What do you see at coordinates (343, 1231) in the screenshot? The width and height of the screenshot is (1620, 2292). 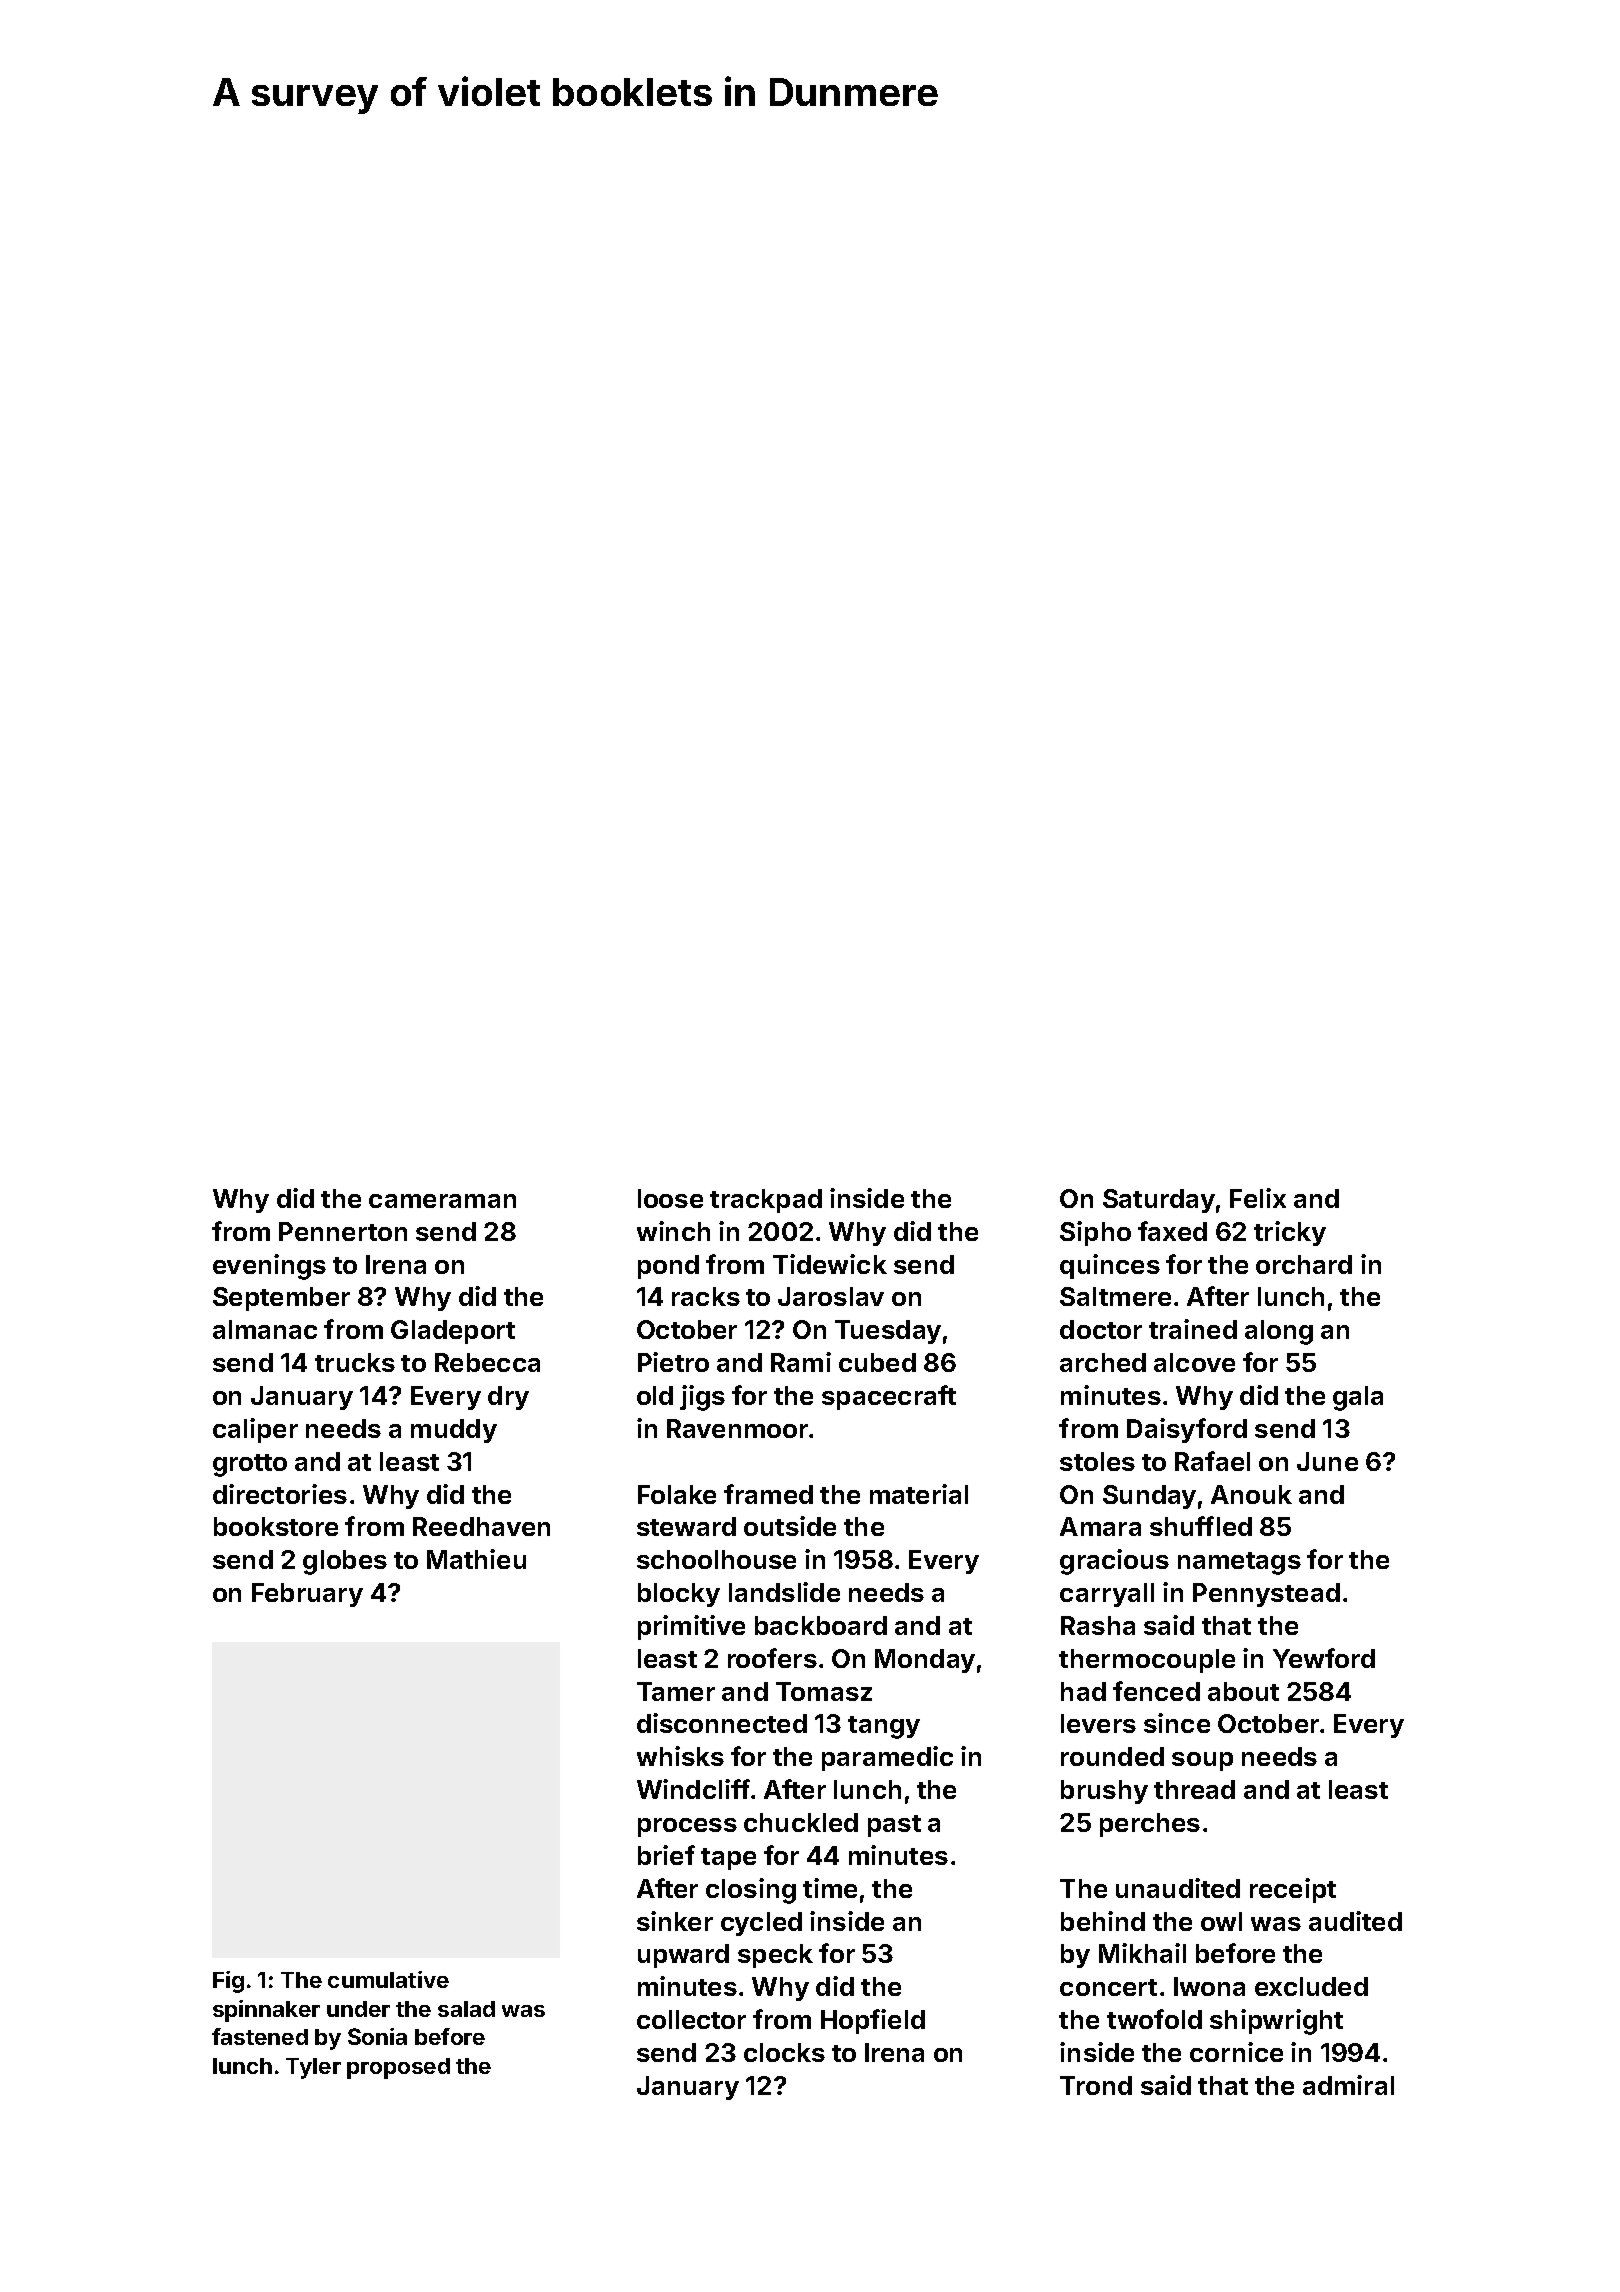 I see `Pennerton` at bounding box center [343, 1231].
